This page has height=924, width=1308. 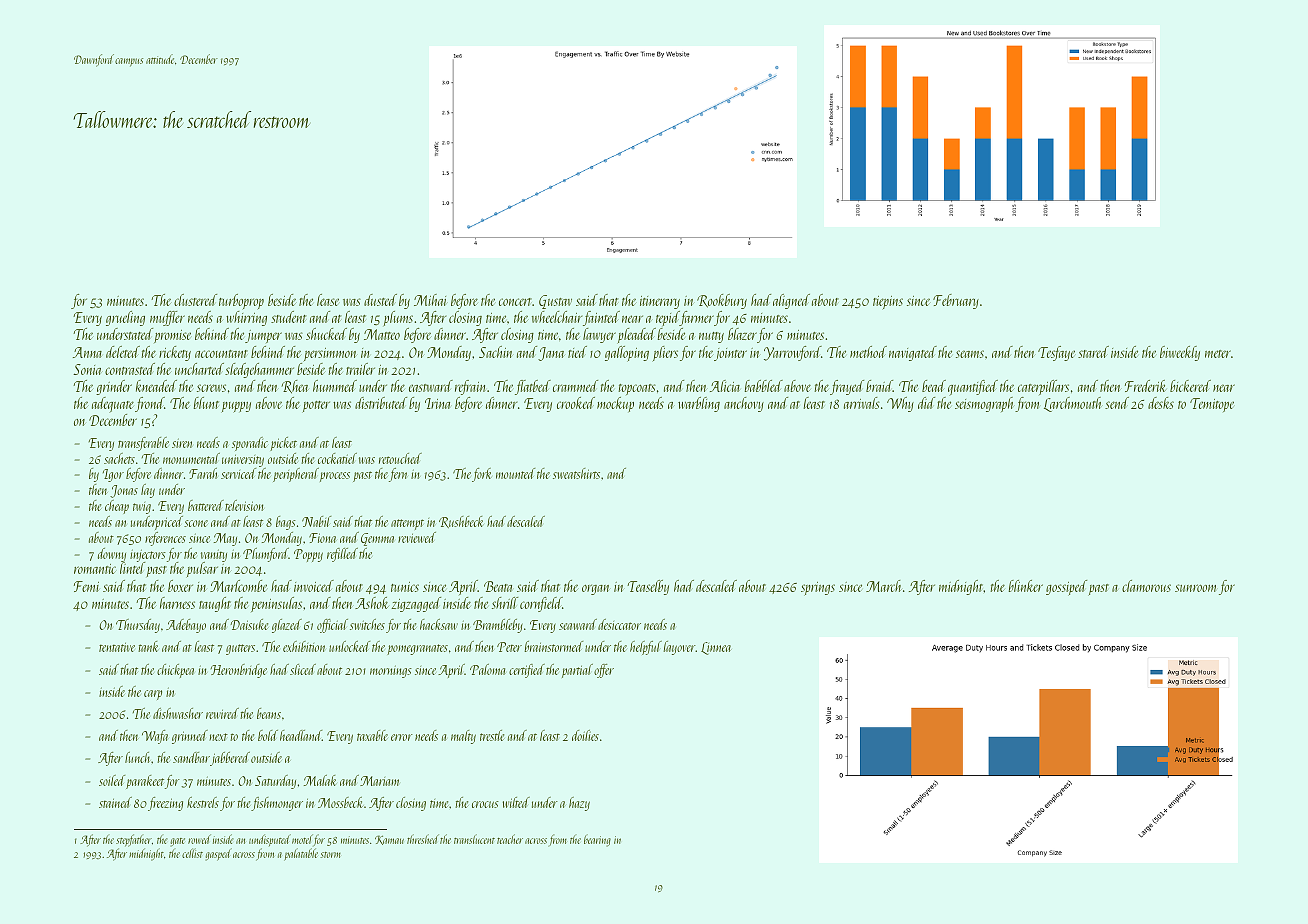 I want to click on tiepins, so click(x=888, y=303).
